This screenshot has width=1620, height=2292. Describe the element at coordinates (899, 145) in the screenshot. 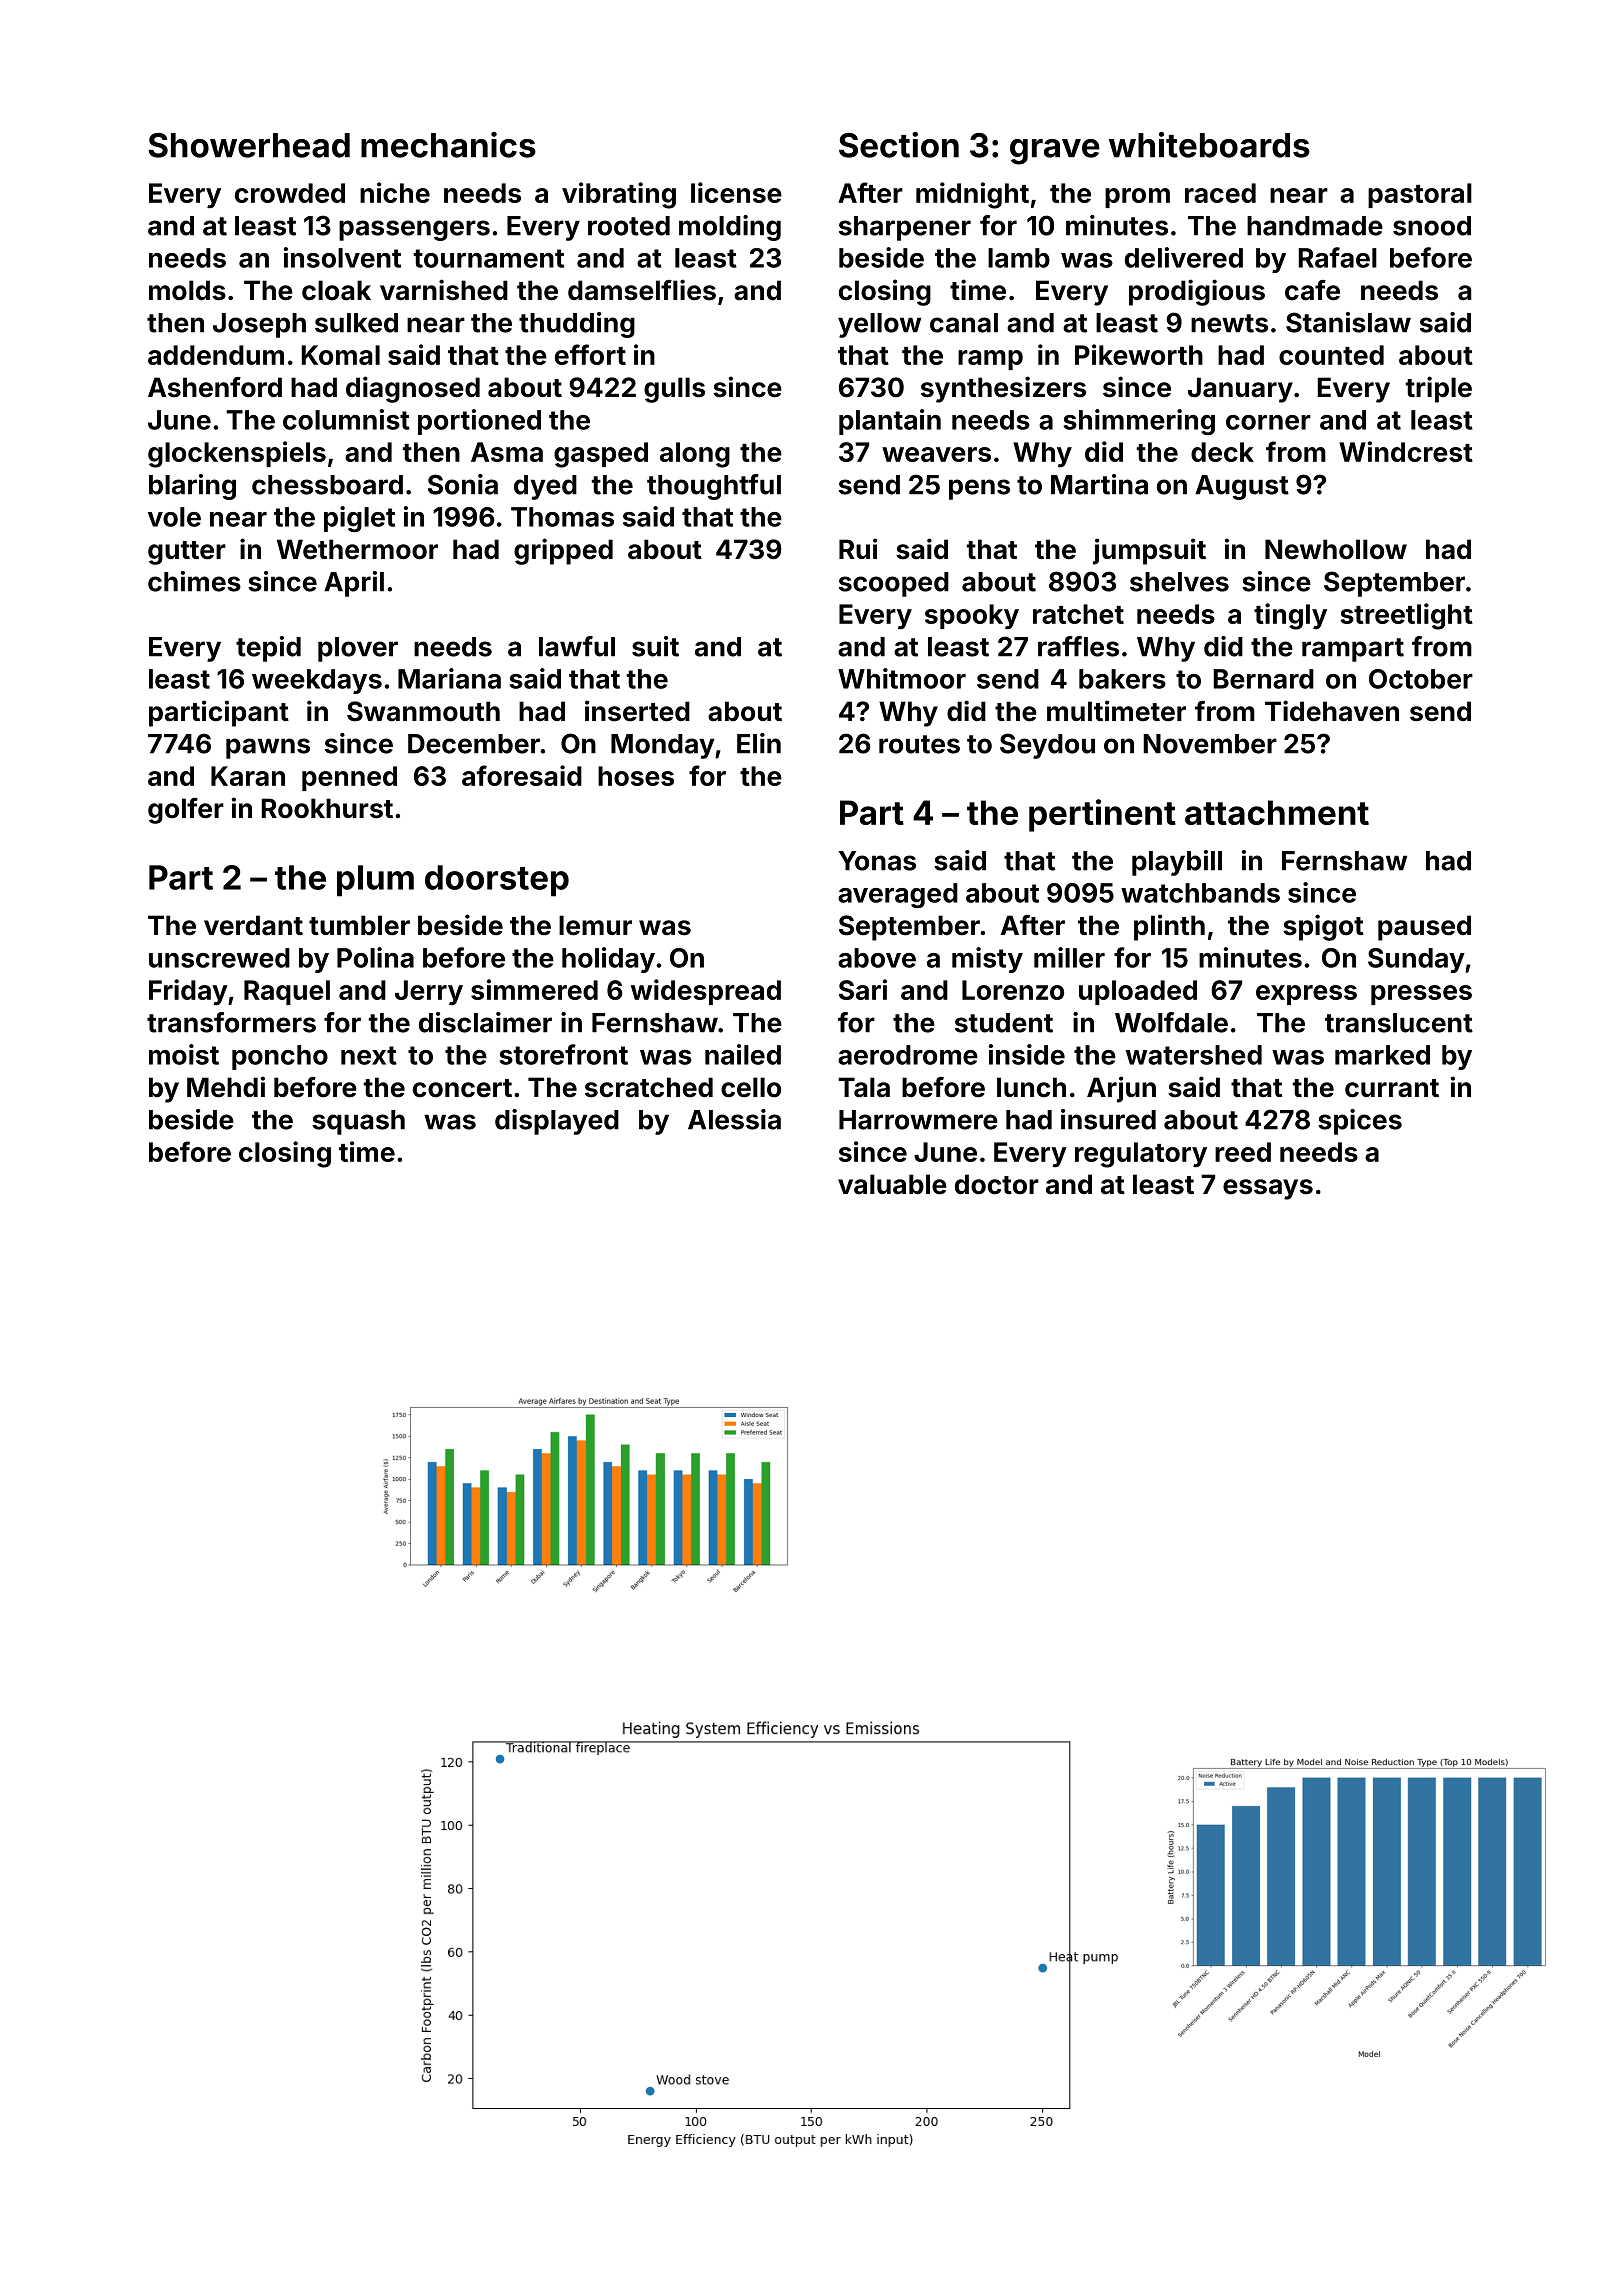

I see `Section` at that location.
